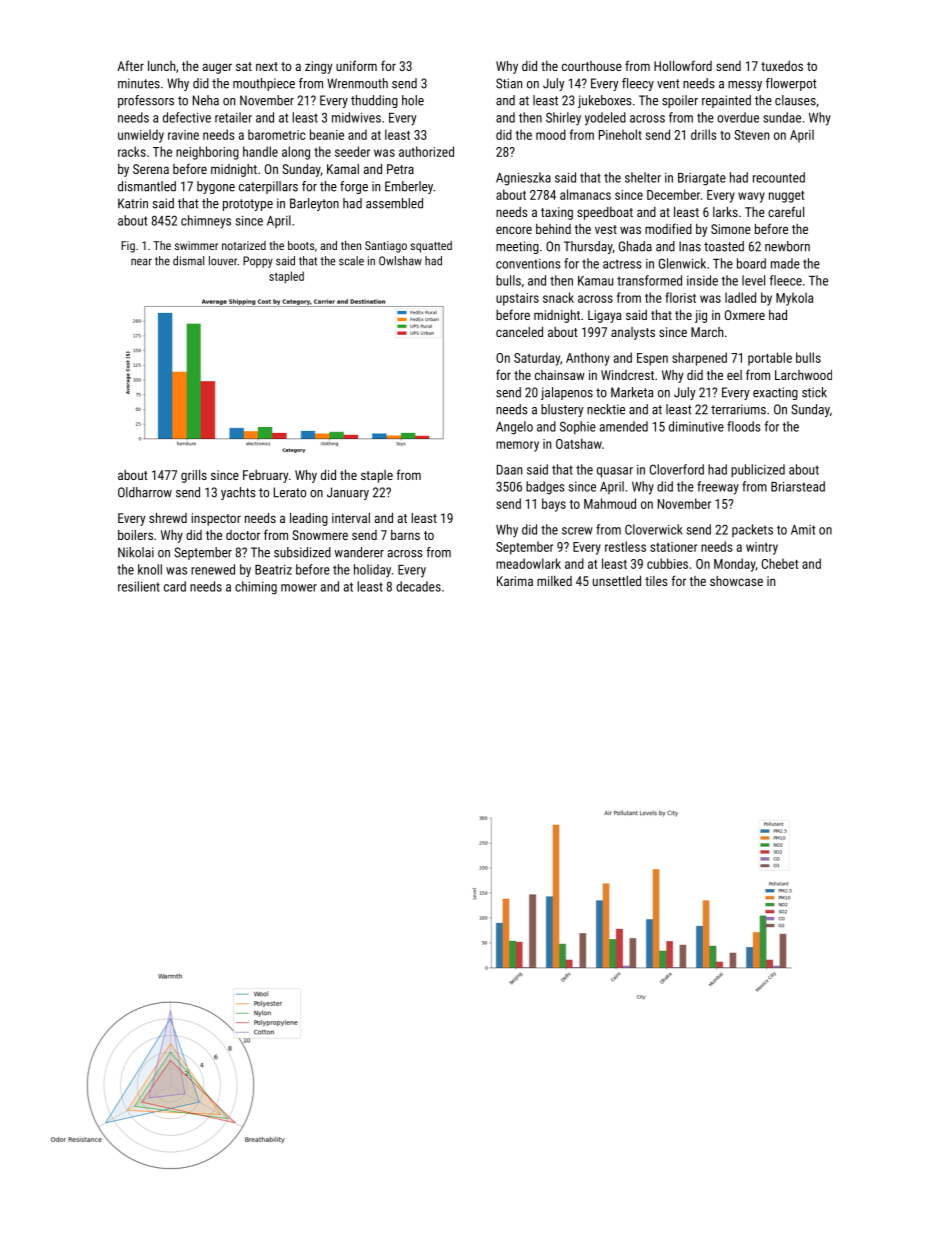 The image size is (952, 1233). Describe the element at coordinates (744, 426) in the document. I see `floods` at that location.
